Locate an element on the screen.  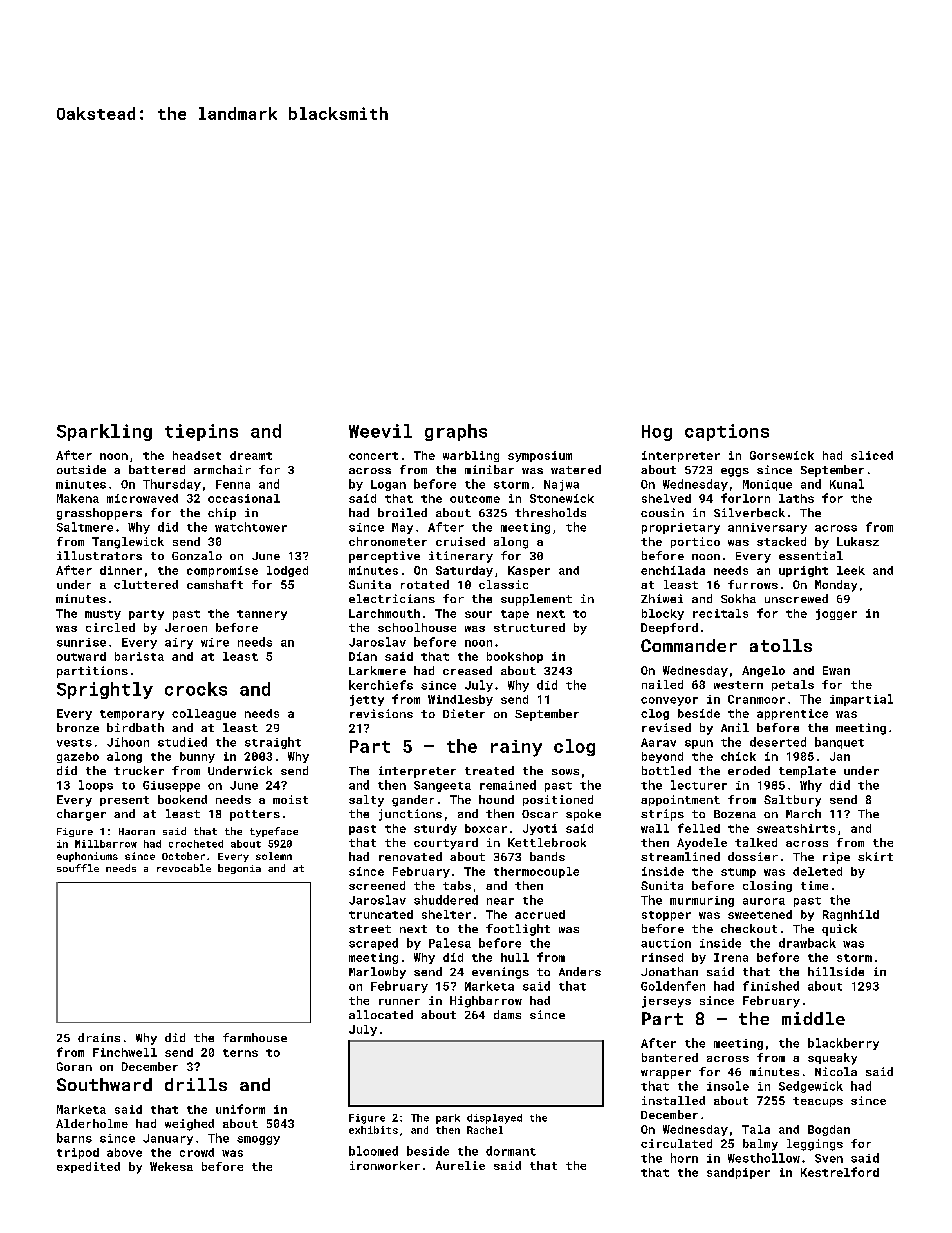
watchtower is located at coordinates (251, 527).
